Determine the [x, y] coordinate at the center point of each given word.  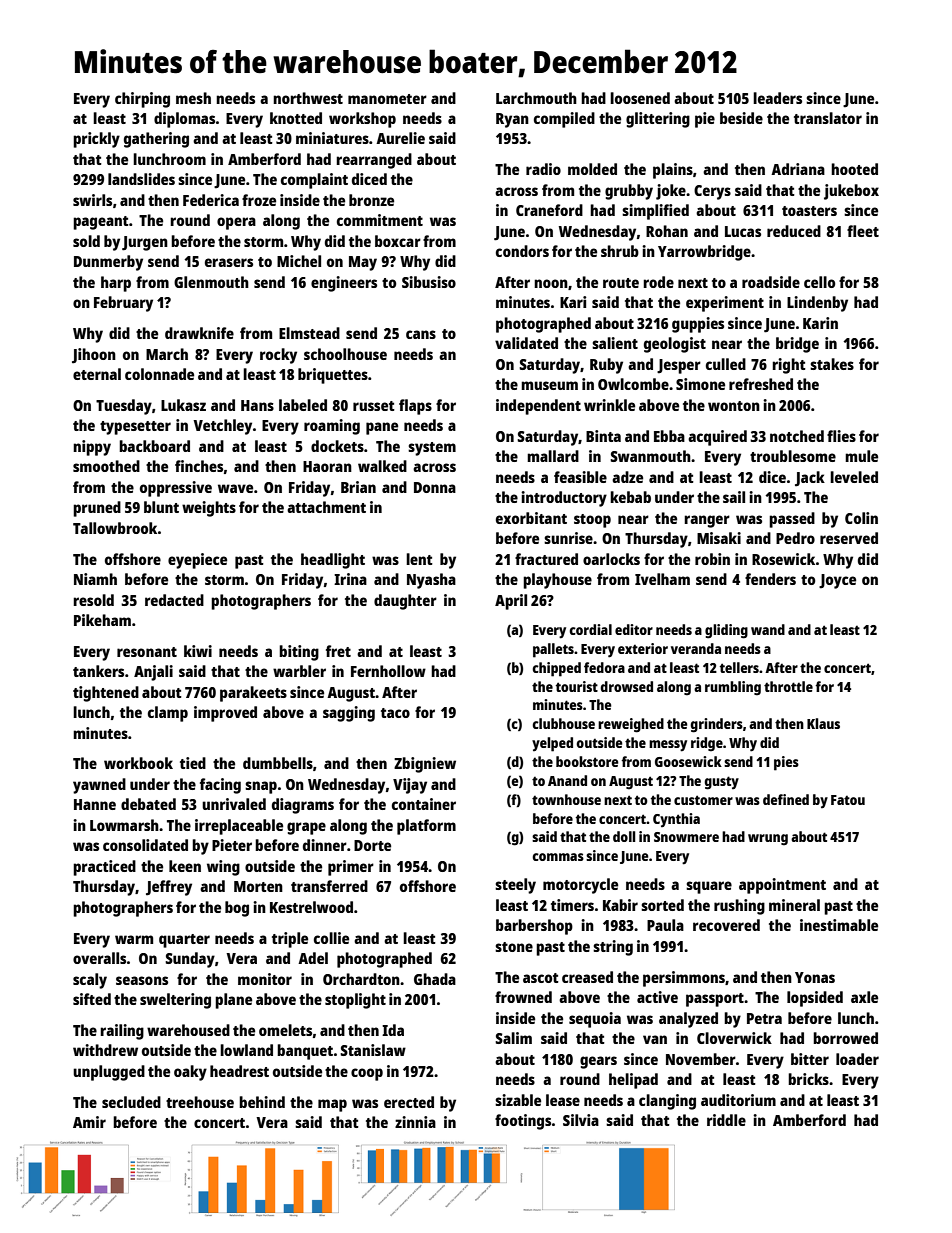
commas [558, 857]
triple [290, 940]
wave [235, 488]
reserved [849, 538]
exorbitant [531, 518]
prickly [96, 140]
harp [116, 284]
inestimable [839, 925]
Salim [513, 1038]
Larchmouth [536, 98]
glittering [658, 120]
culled [726, 364]
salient [615, 343]
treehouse [200, 1102]
